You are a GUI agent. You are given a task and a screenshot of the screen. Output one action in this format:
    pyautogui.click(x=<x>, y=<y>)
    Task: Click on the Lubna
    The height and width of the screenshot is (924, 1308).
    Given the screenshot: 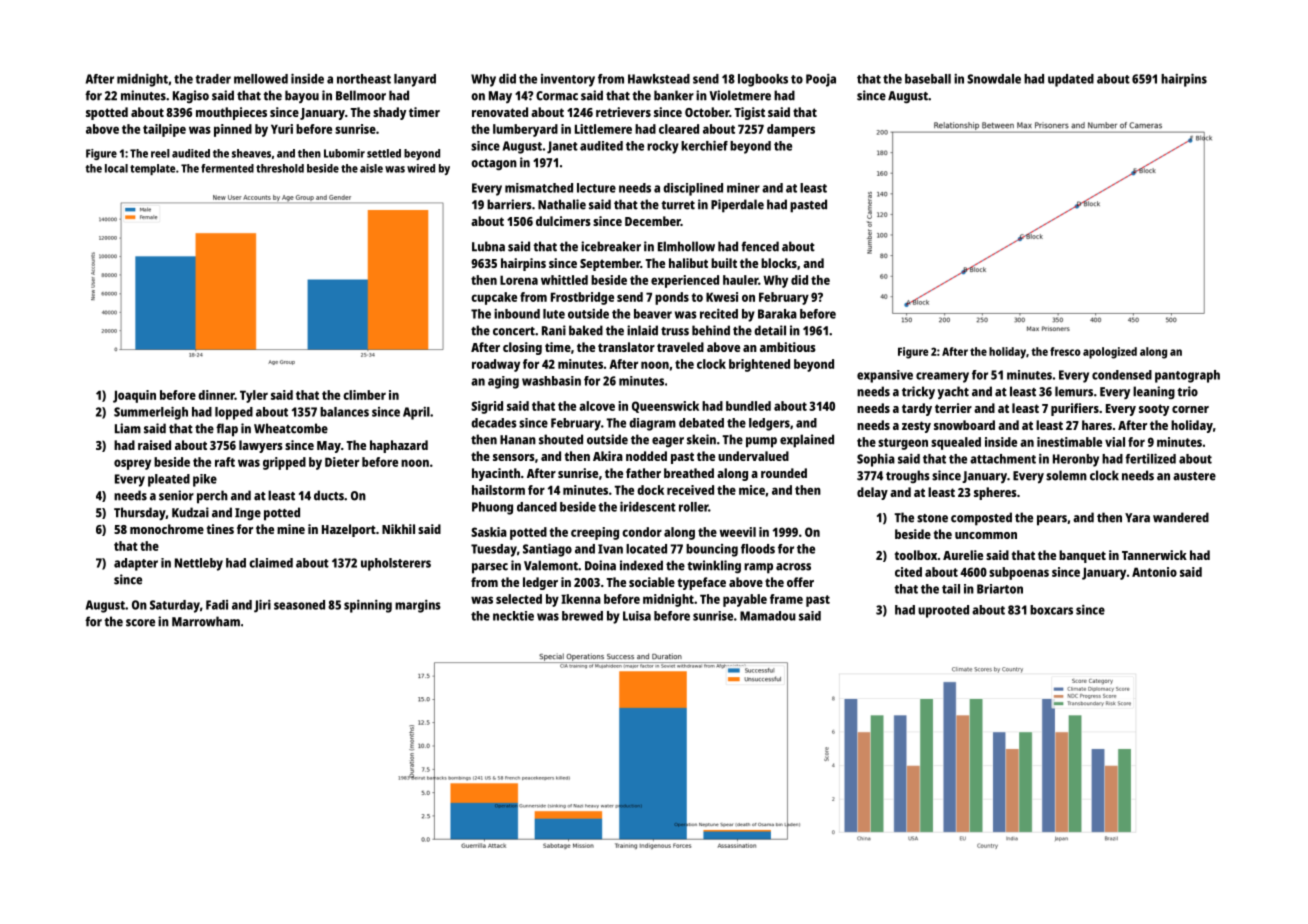 What is the action you would take?
    pyautogui.click(x=488, y=246)
